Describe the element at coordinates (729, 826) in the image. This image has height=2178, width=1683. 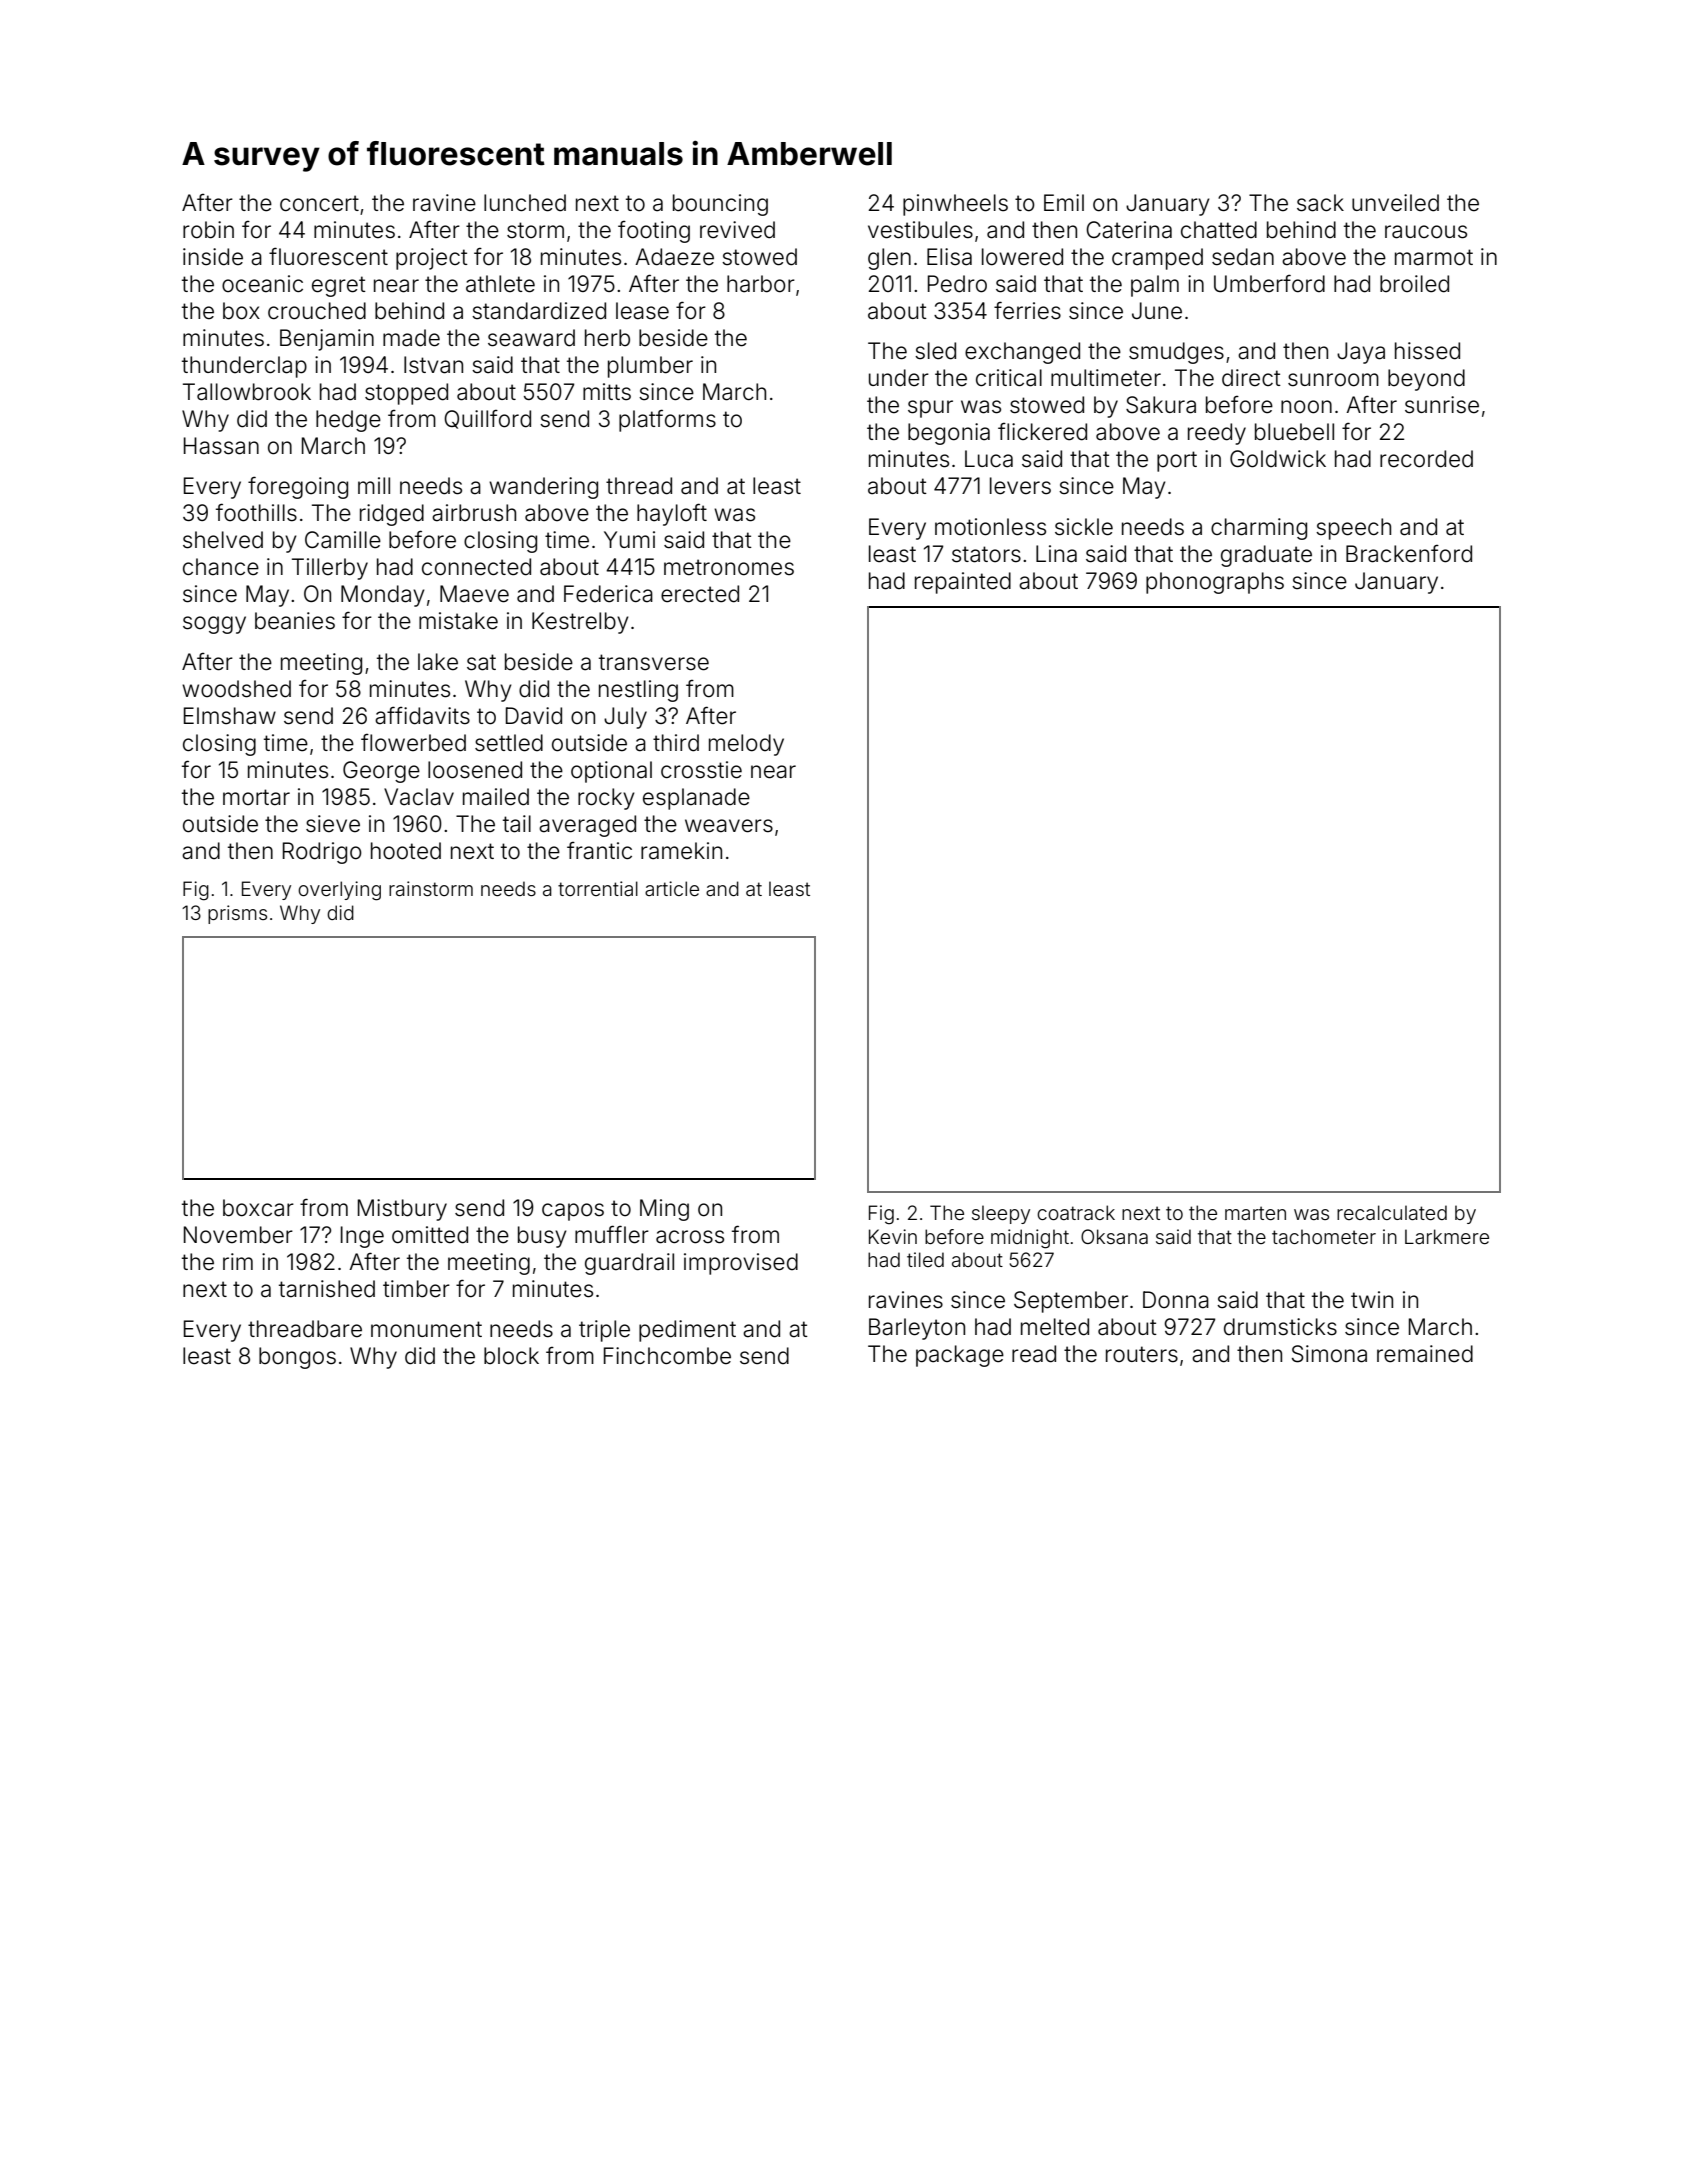
I see `weavers` at that location.
